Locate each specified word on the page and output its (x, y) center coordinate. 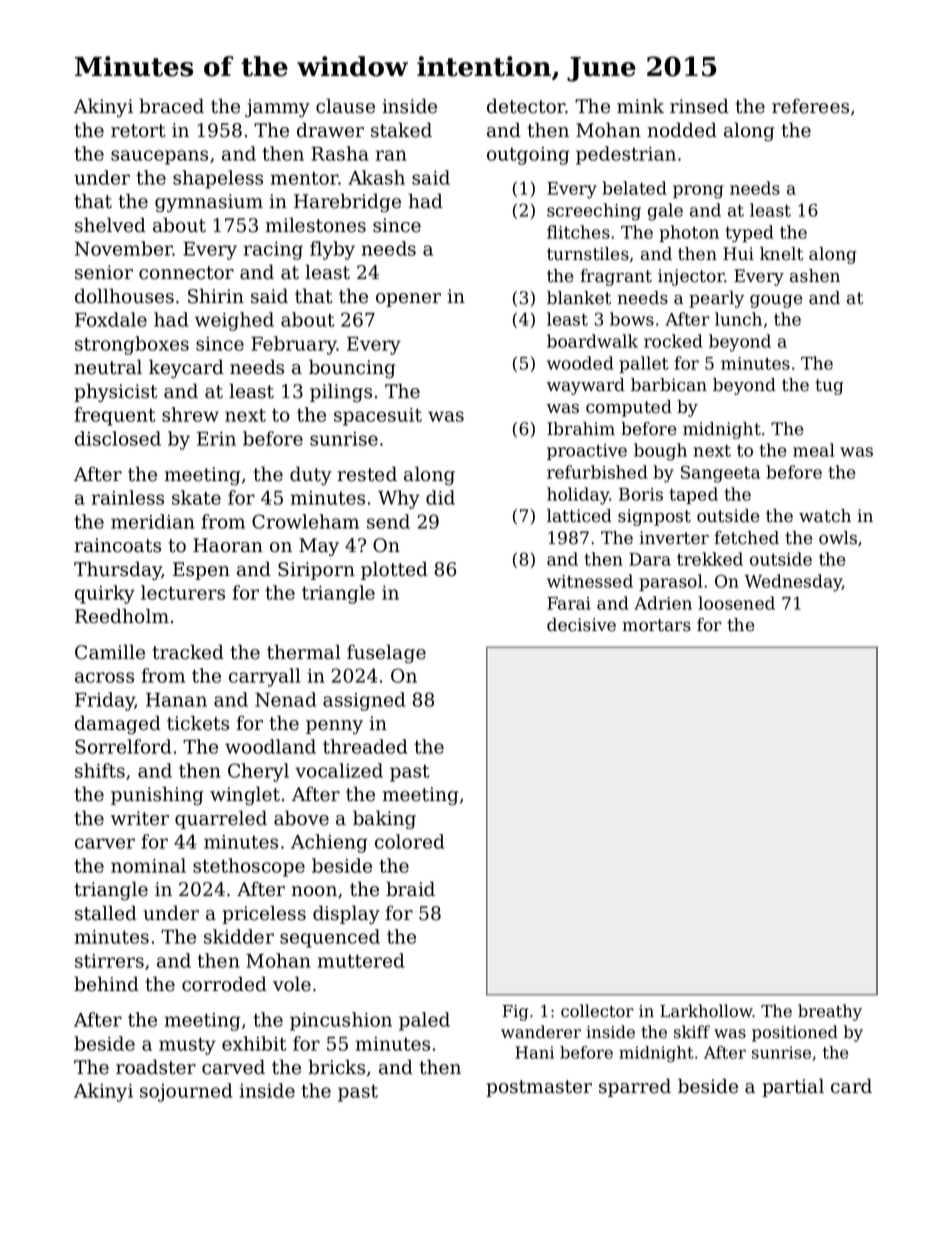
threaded (365, 746)
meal (814, 450)
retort (138, 131)
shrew (190, 414)
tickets (198, 723)
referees (810, 106)
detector (526, 106)
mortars (656, 625)
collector (597, 1011)
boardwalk (592, 341)
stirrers (109, 961)
